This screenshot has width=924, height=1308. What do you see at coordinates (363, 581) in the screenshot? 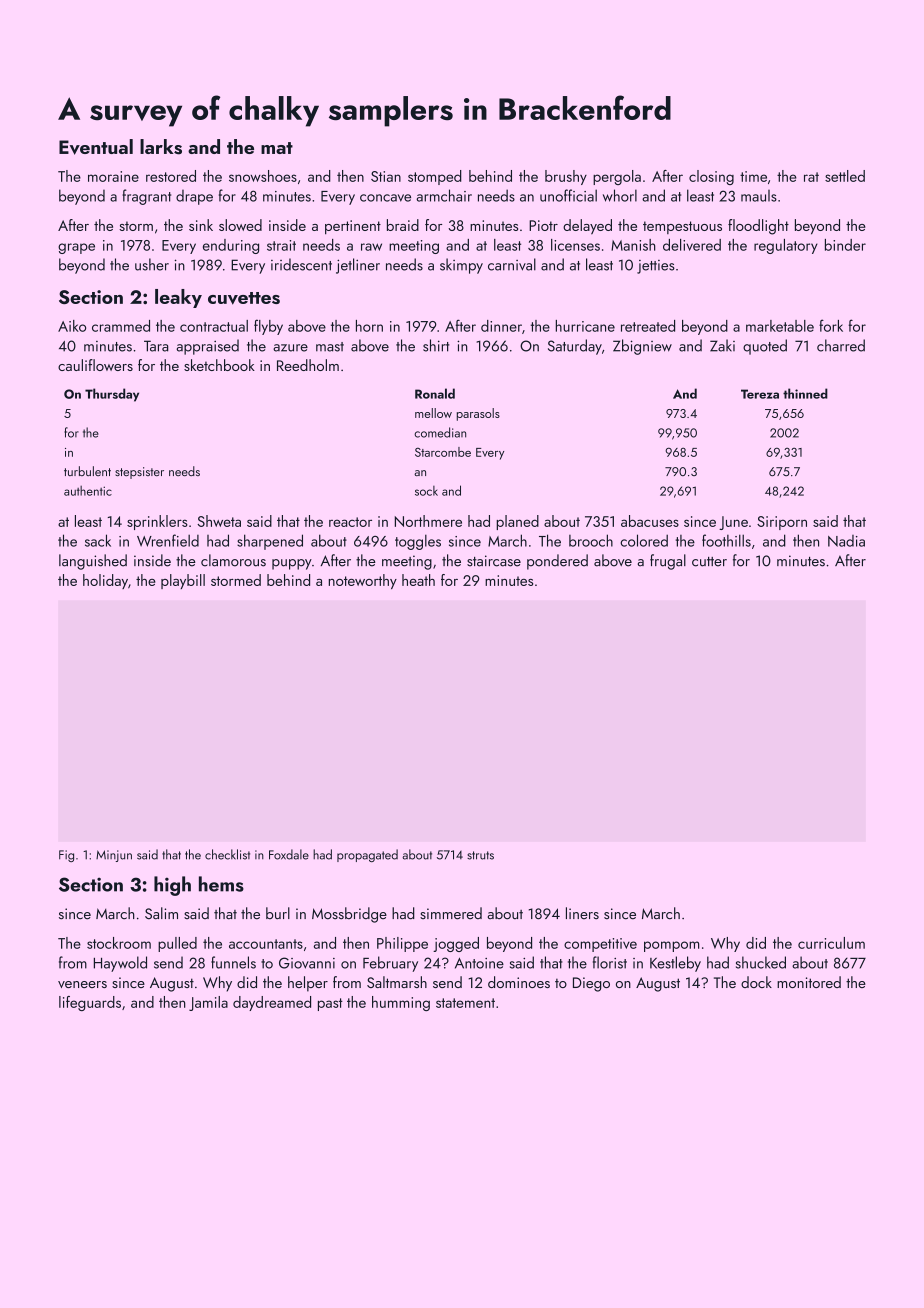
I see `noteworthy` at bounding box center [363, 581].
